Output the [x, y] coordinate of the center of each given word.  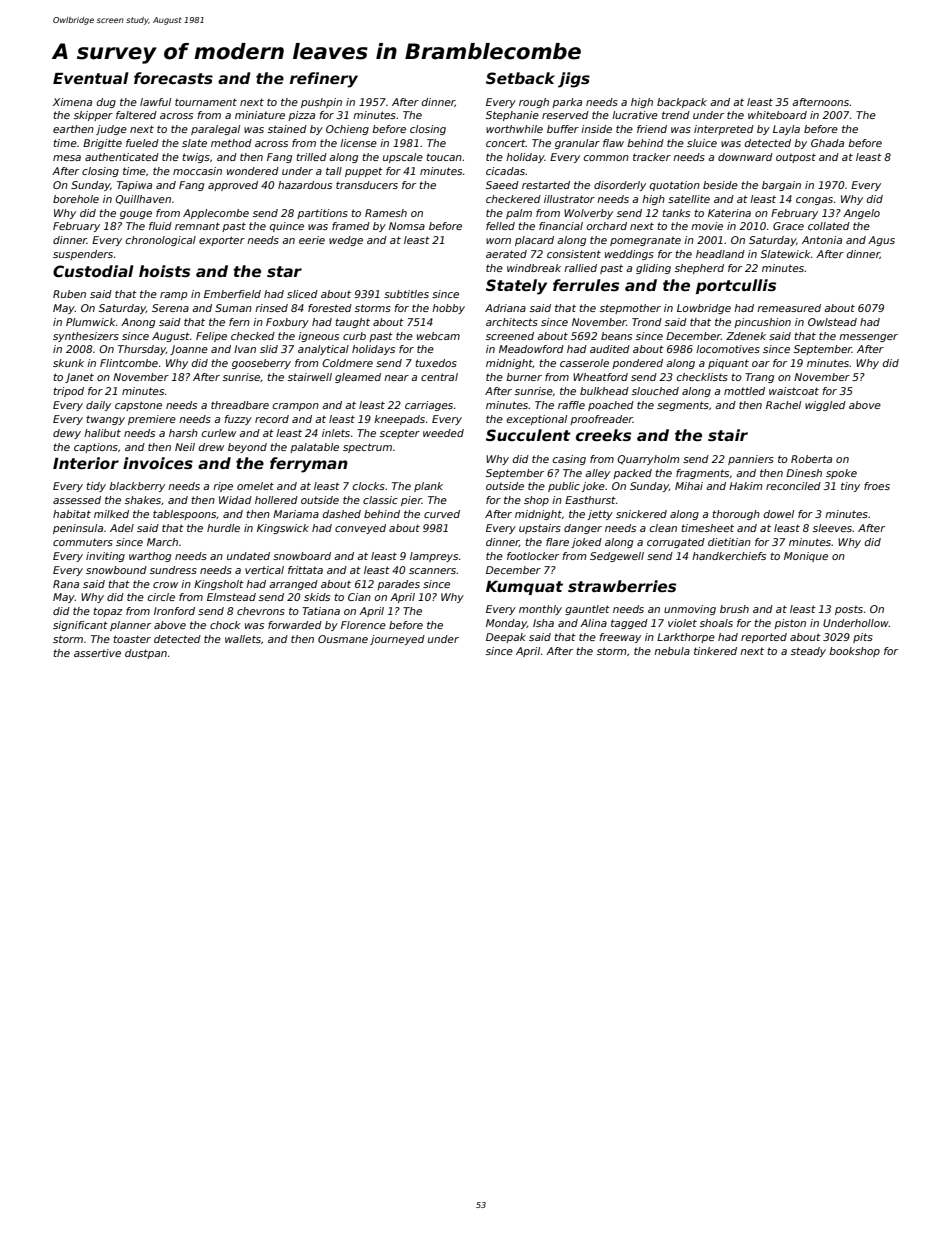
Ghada [827, 143]
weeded [443, 433]
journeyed [397, 640]
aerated [506, 254]
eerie [312, 240]
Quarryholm [648, 460]
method [231, 143]
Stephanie [512, 116]
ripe [223, 487]
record [272, 419]
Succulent [528, 435]
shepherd [699, 269]
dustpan [146, 654]
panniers [751, 460]
